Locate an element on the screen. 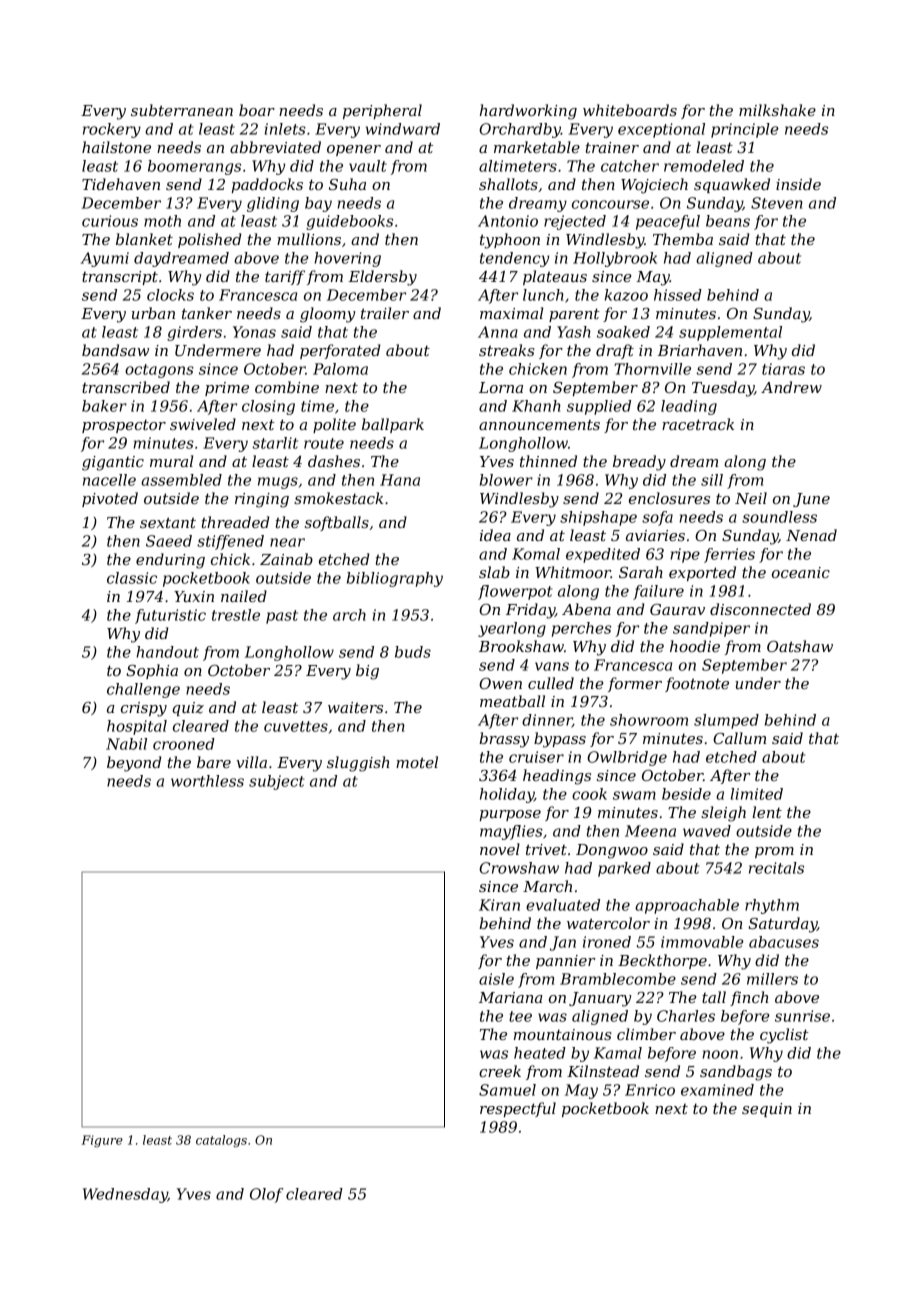 The width and height of the screenshot is (924, 1308). Kiran is located at coordinates (499, 905).
